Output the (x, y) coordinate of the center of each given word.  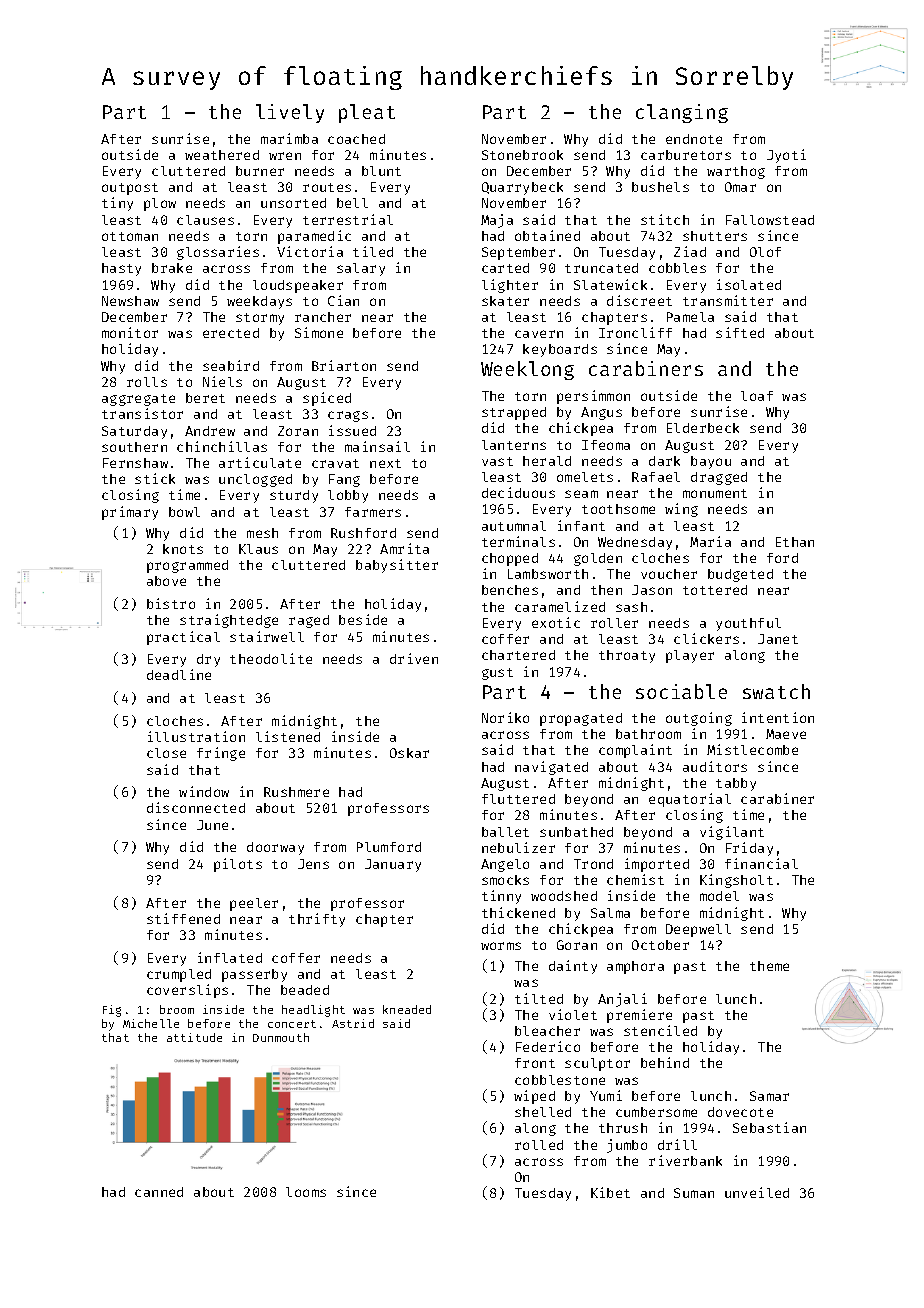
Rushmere (296, 792)
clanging (682, 113)
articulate (260, 462)
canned (159, 1192)
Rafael (656, 477)
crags (348, 416)
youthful (748, 624)
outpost (130, 189)
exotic (556, 622)
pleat (367, 113)
